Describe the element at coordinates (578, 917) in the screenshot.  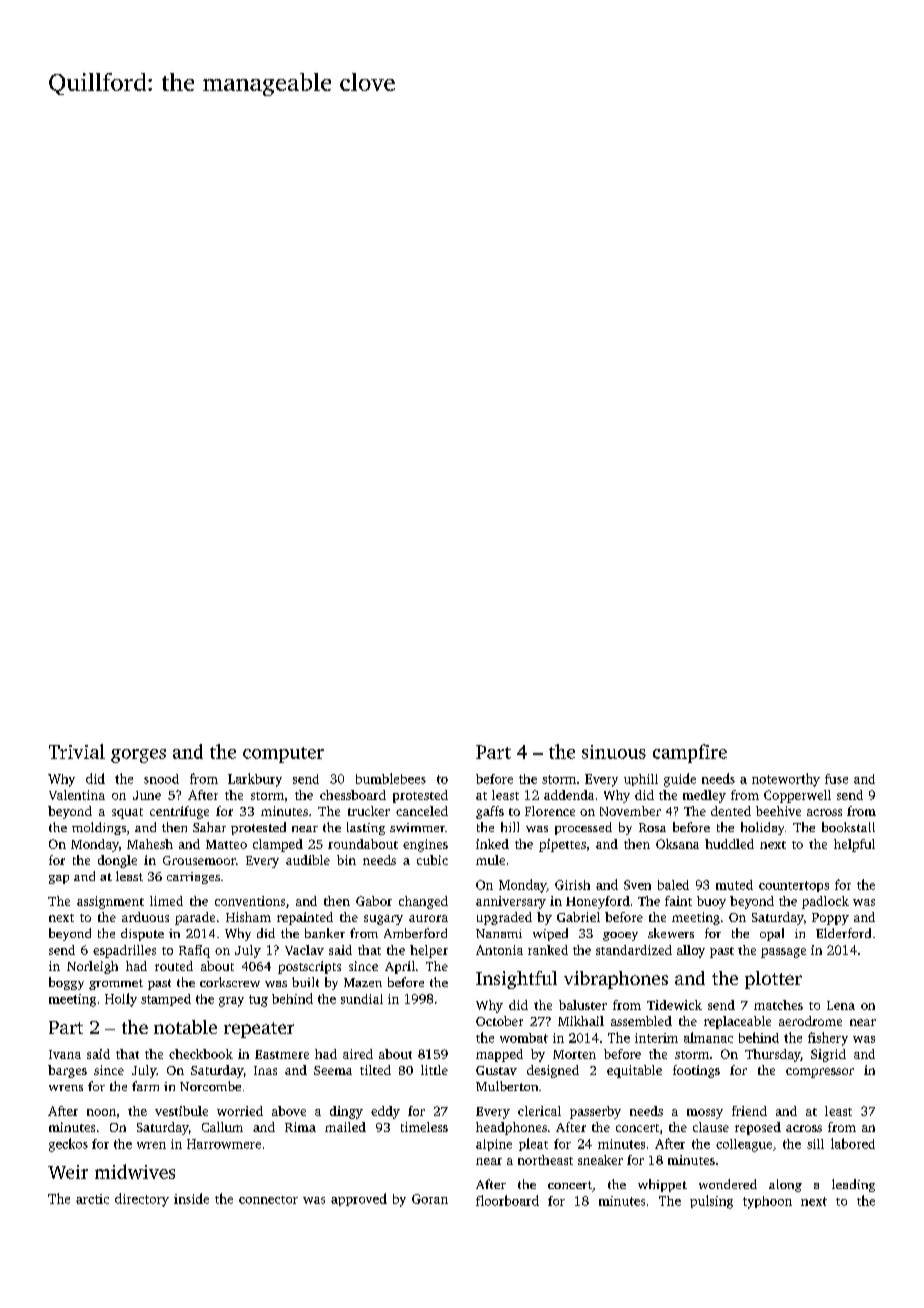
I see `Gabriel` at that location.
